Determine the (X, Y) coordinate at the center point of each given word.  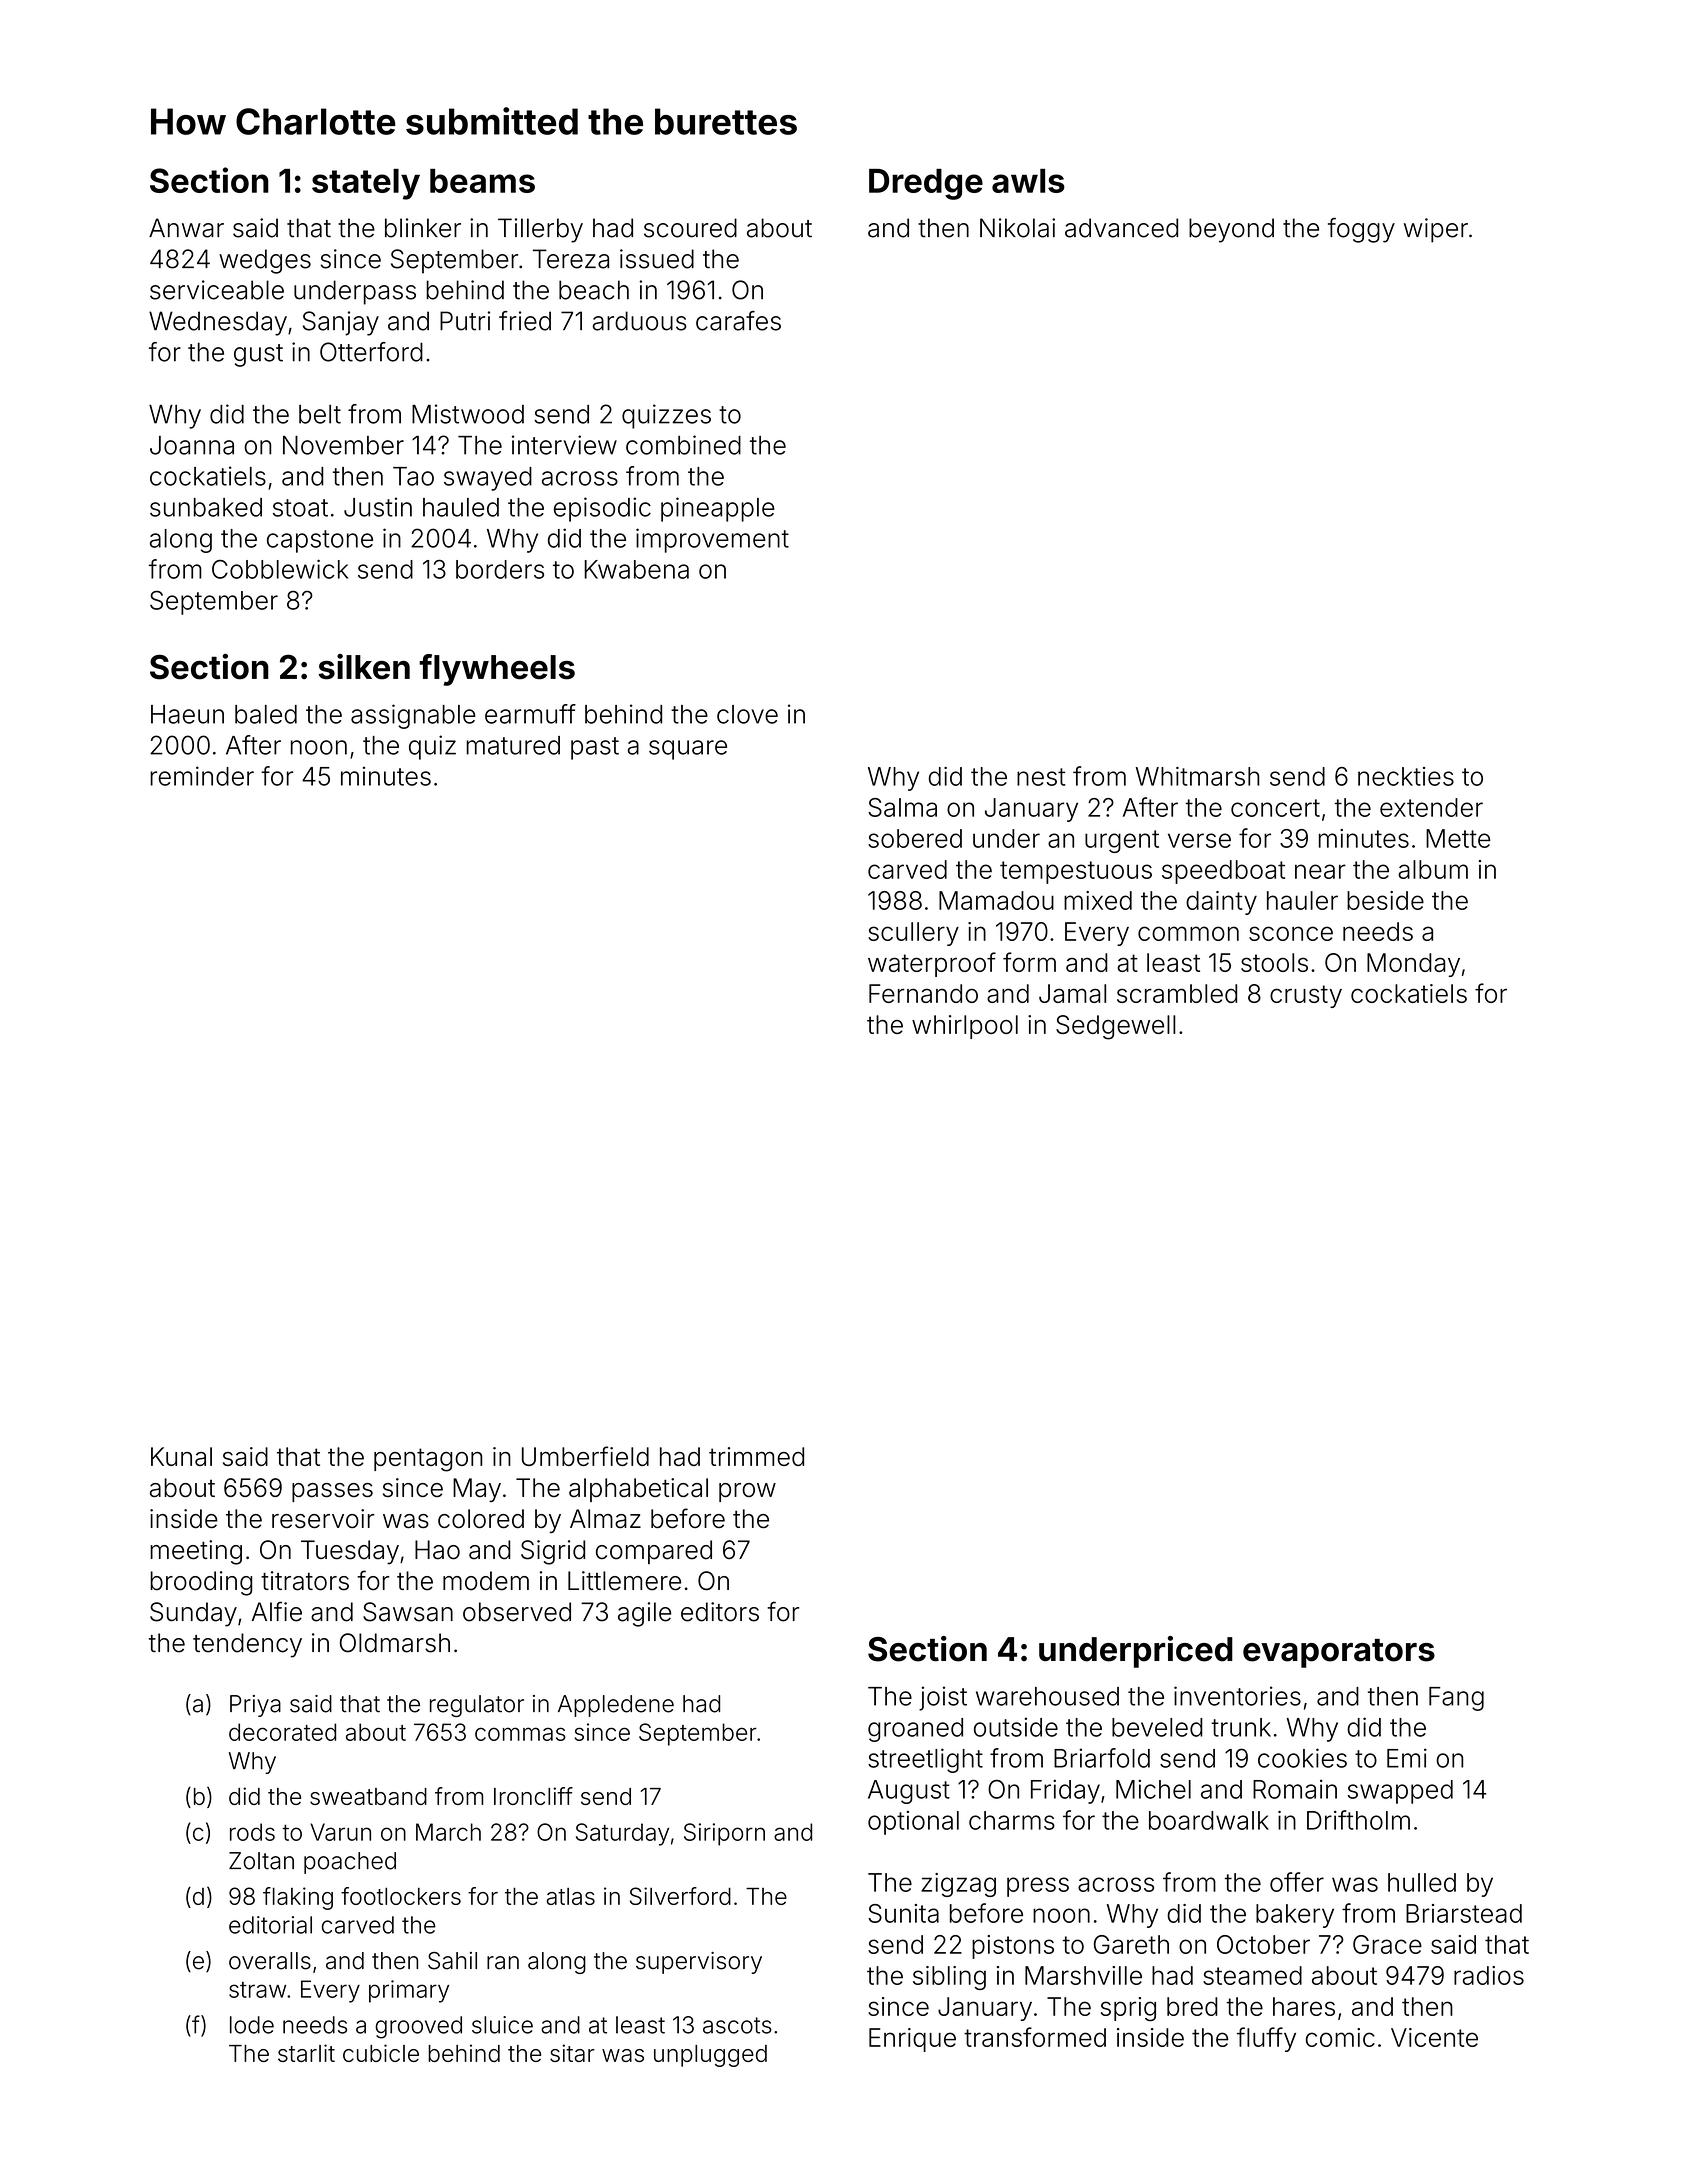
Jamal (1072, 993)
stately (366, 184)
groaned (915, 1730)
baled (266, 714)
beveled (1157, 1727)
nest (1041, 777)
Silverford (680, 1896)
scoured (690, 228)
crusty (1306, 996)
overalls (270, 1961)
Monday (1413, 965)
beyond (1231, 230)
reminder (202, 776)
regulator (477, 1706)
